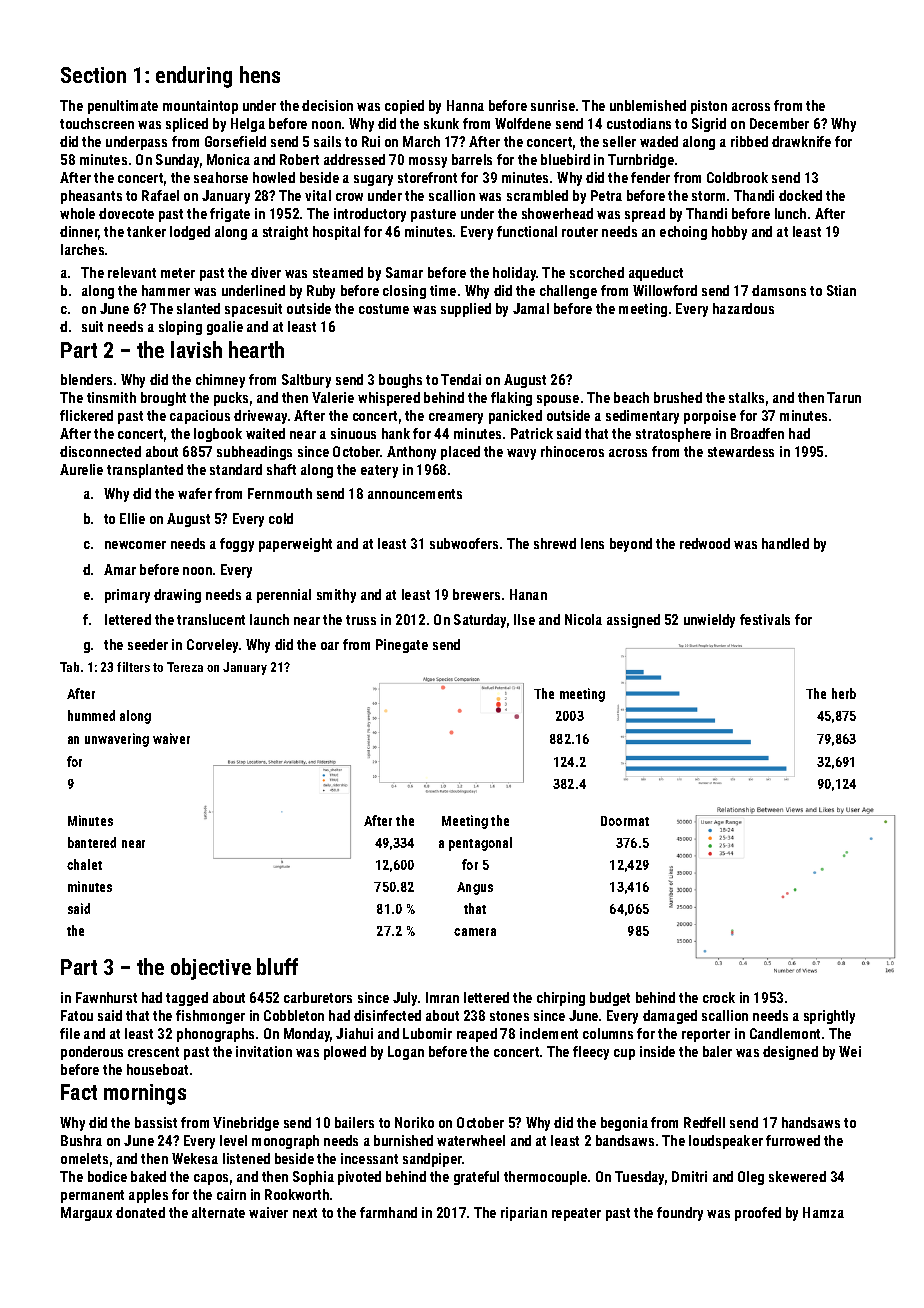 The image size is (924, 1308). I want to click on blenders, so click(86, 379).
